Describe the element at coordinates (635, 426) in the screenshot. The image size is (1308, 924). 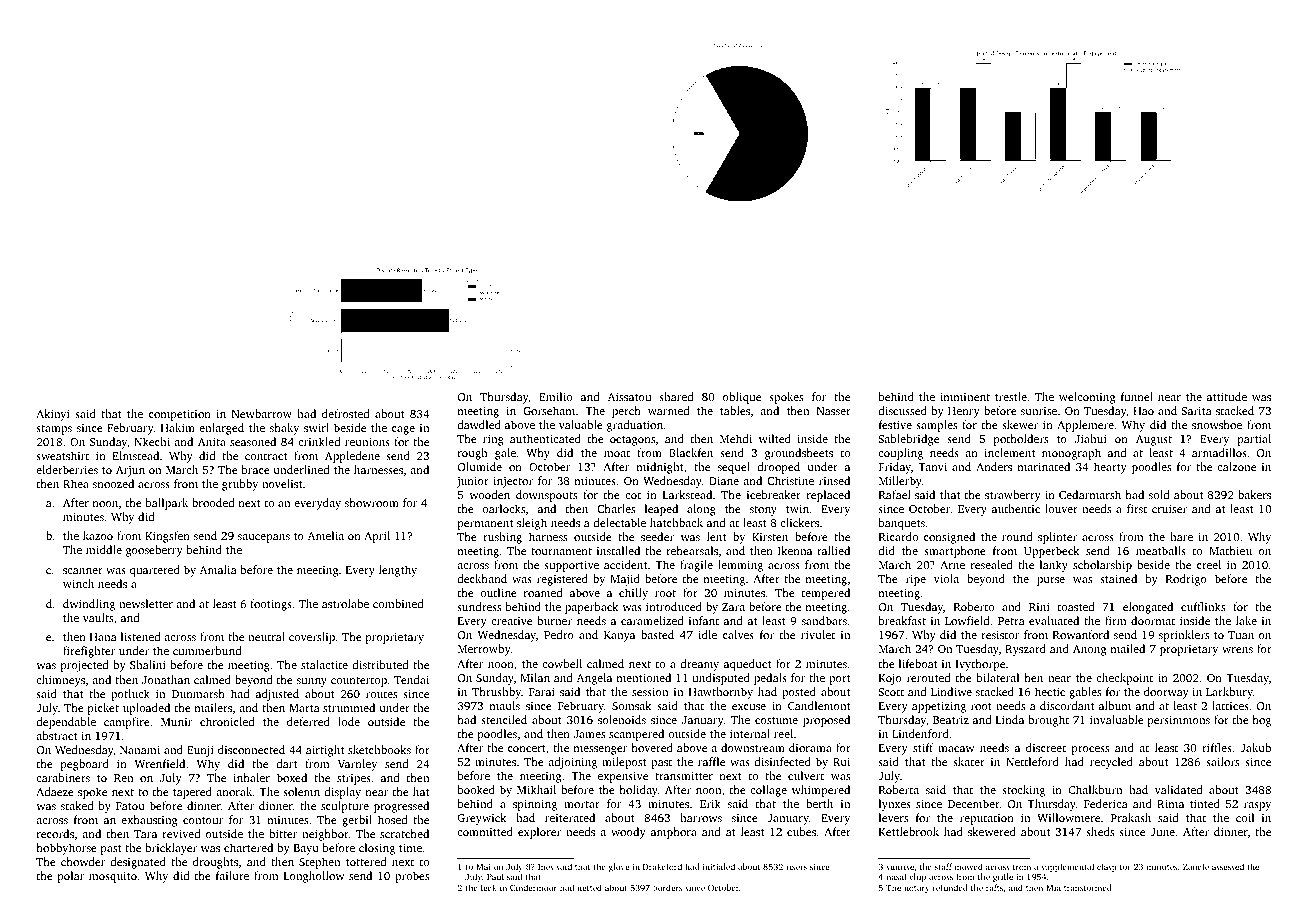
I see `graduation` at that location.
